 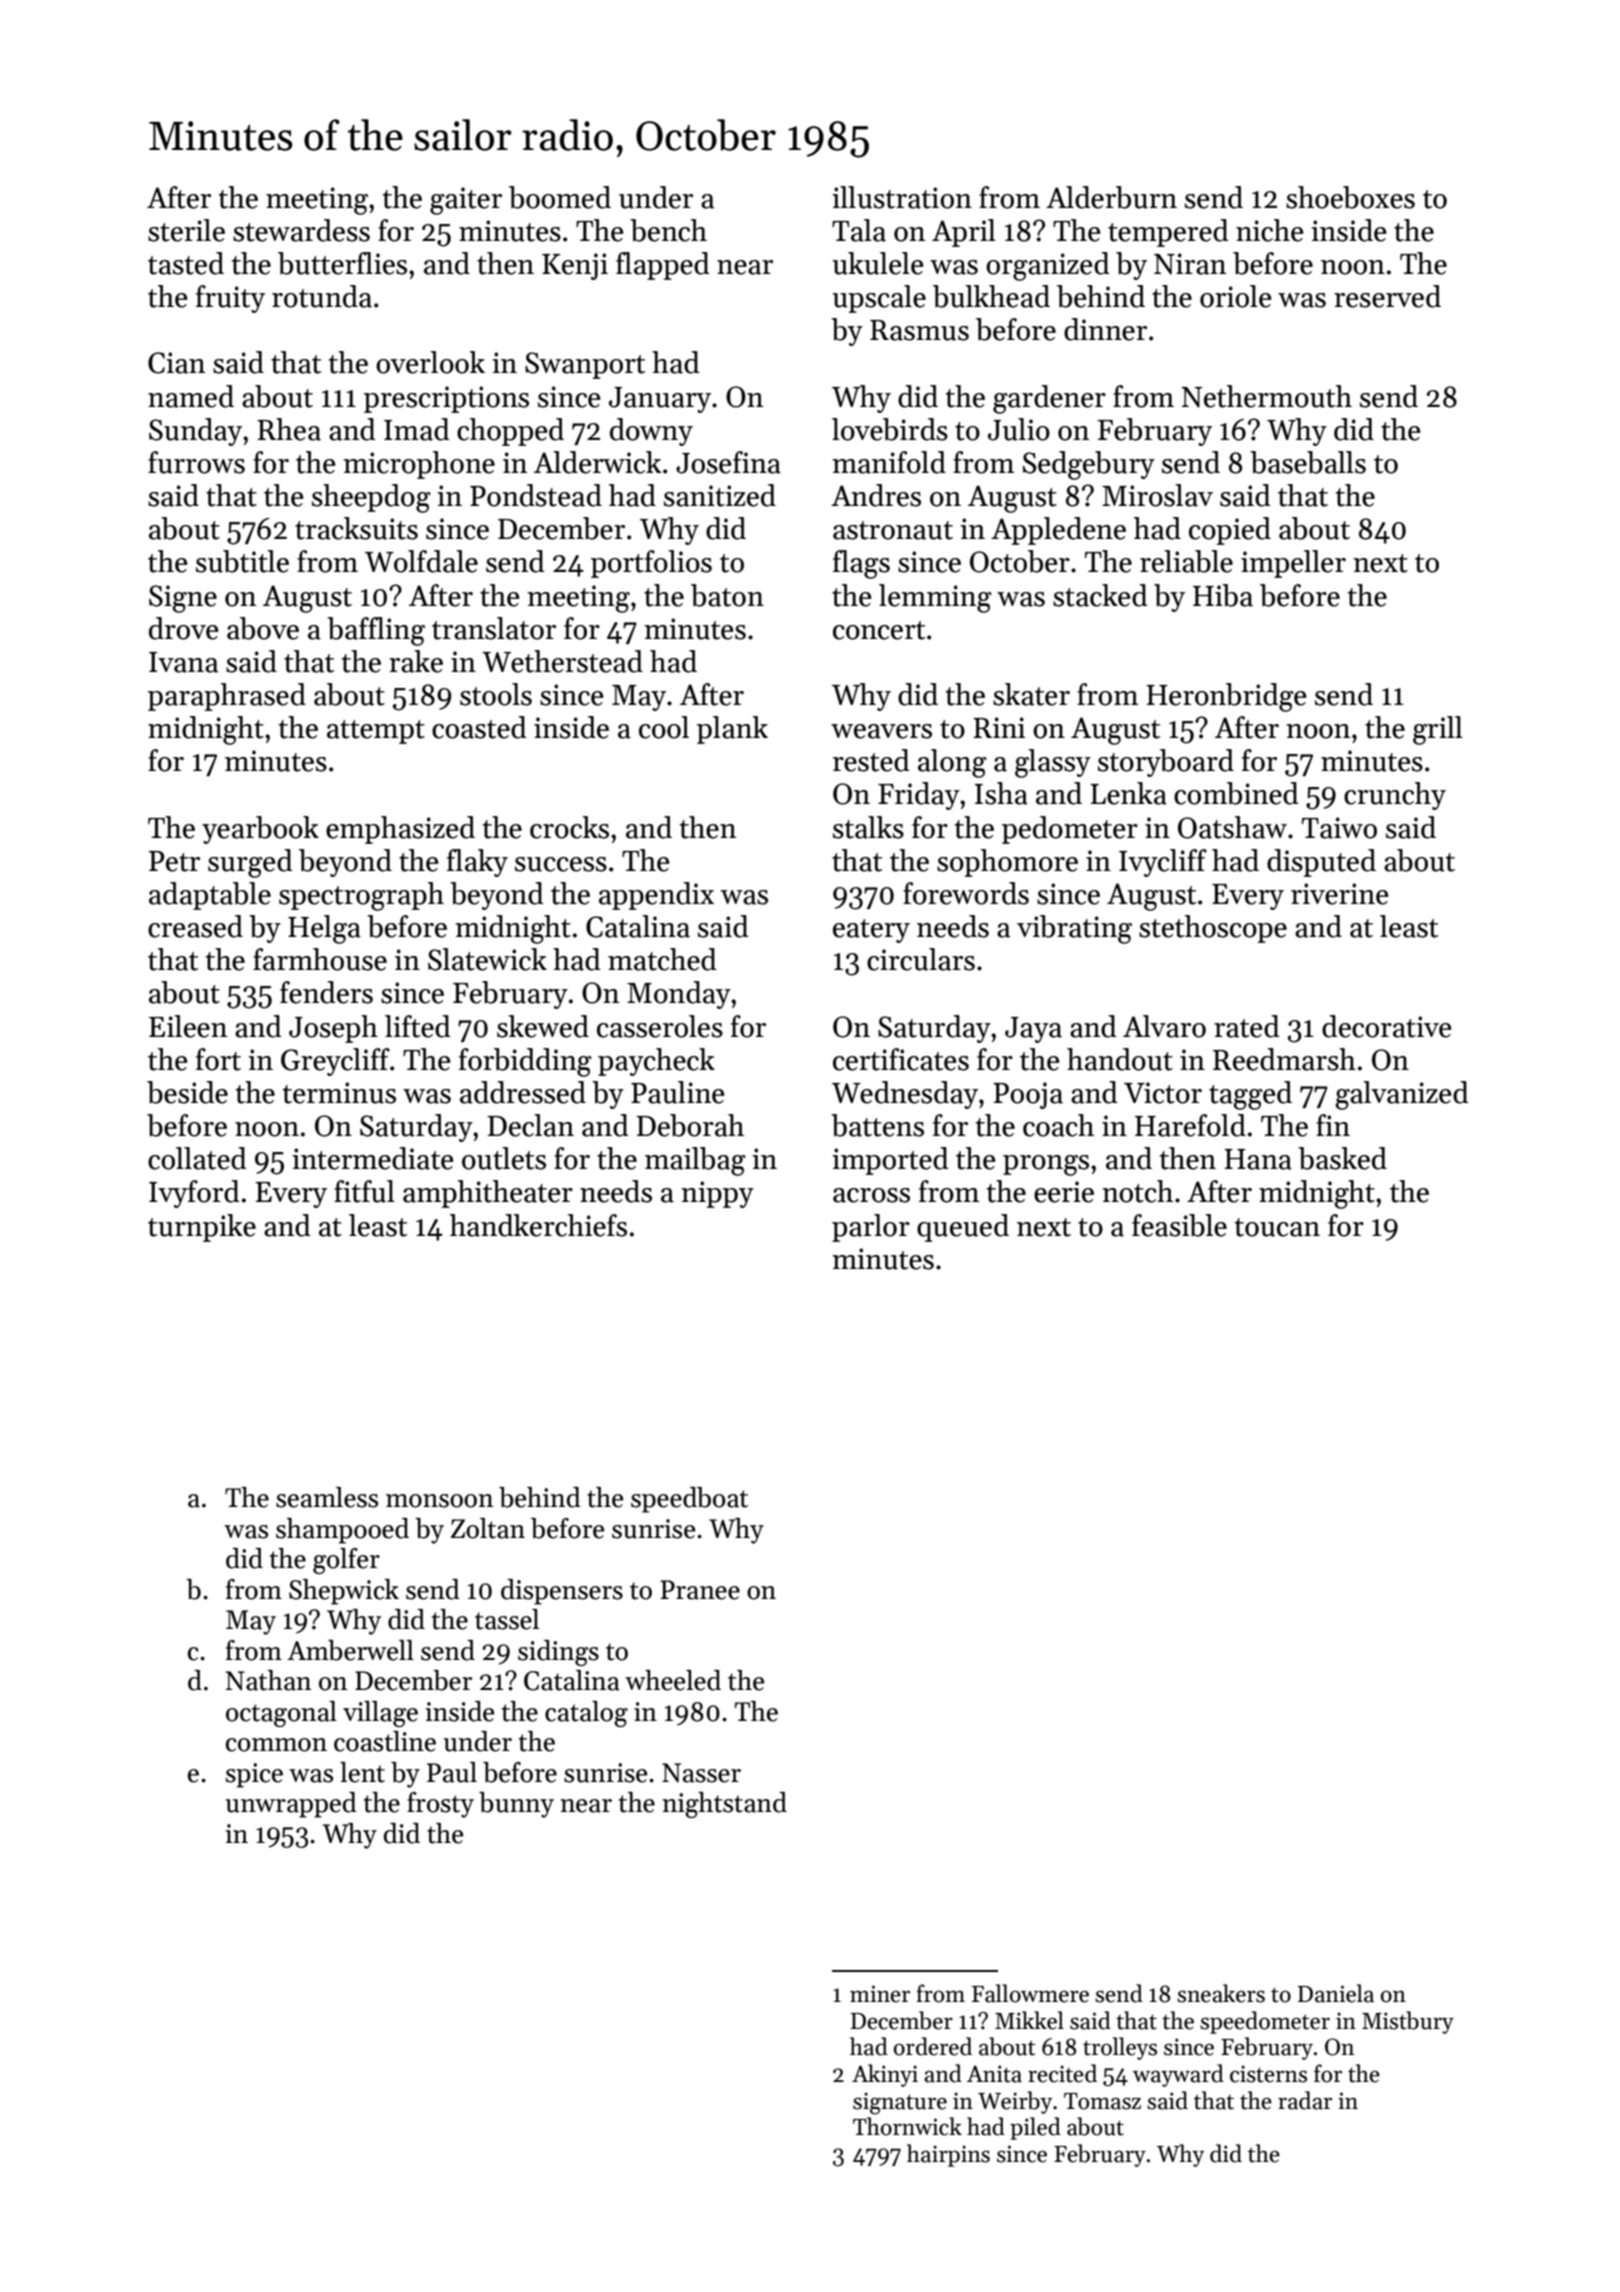 What do you see at coordinates (1336, 1993) in the document?
I see `Daniela` at bounding box center [1336, 1993].
